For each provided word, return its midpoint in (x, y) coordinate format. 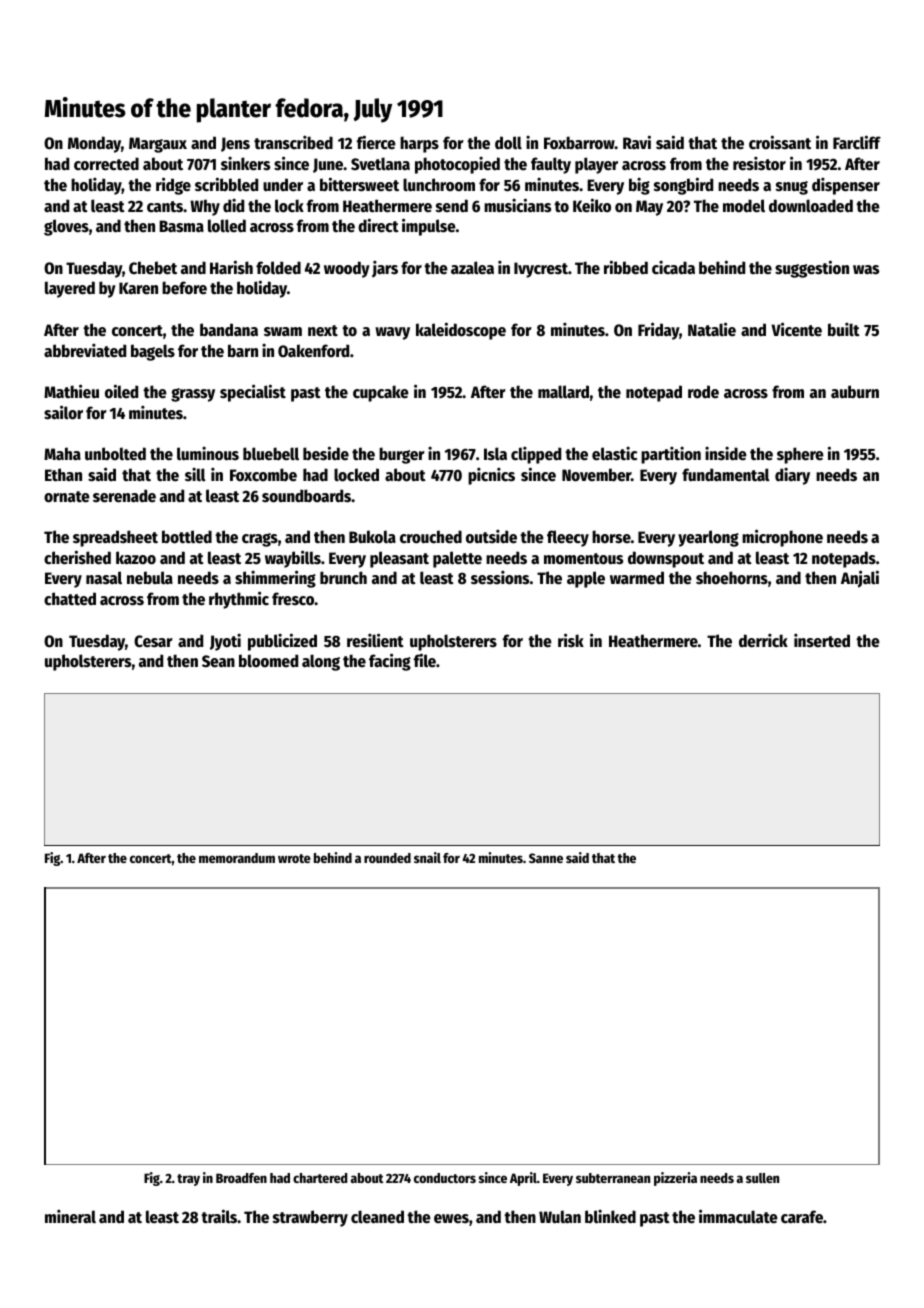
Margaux (158, 145)
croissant (780, 142)
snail (427, 857)
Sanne (546, 858)
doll (508, 142)
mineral (70, 1216)
